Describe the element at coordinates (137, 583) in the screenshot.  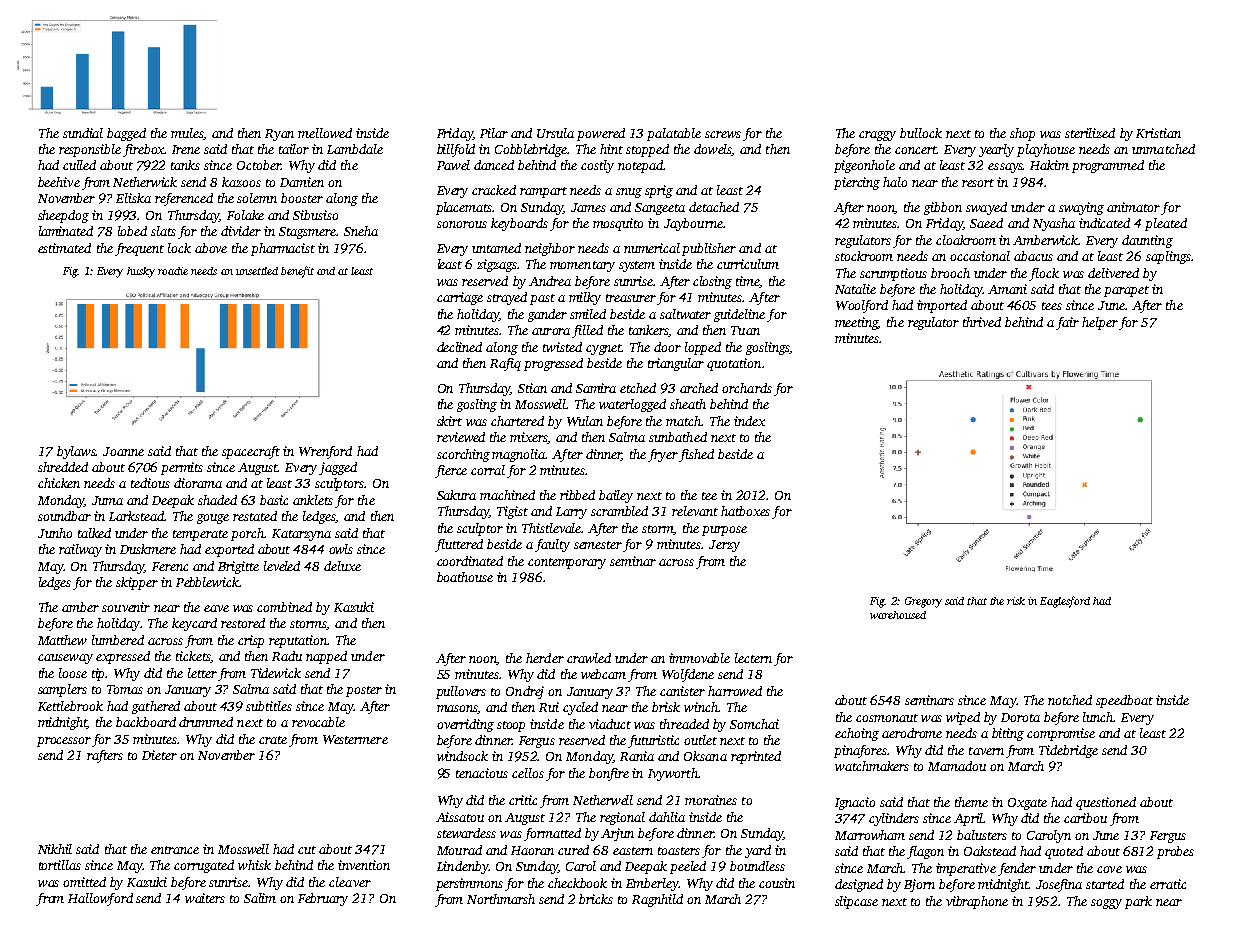
I see `skipper` at that location.
